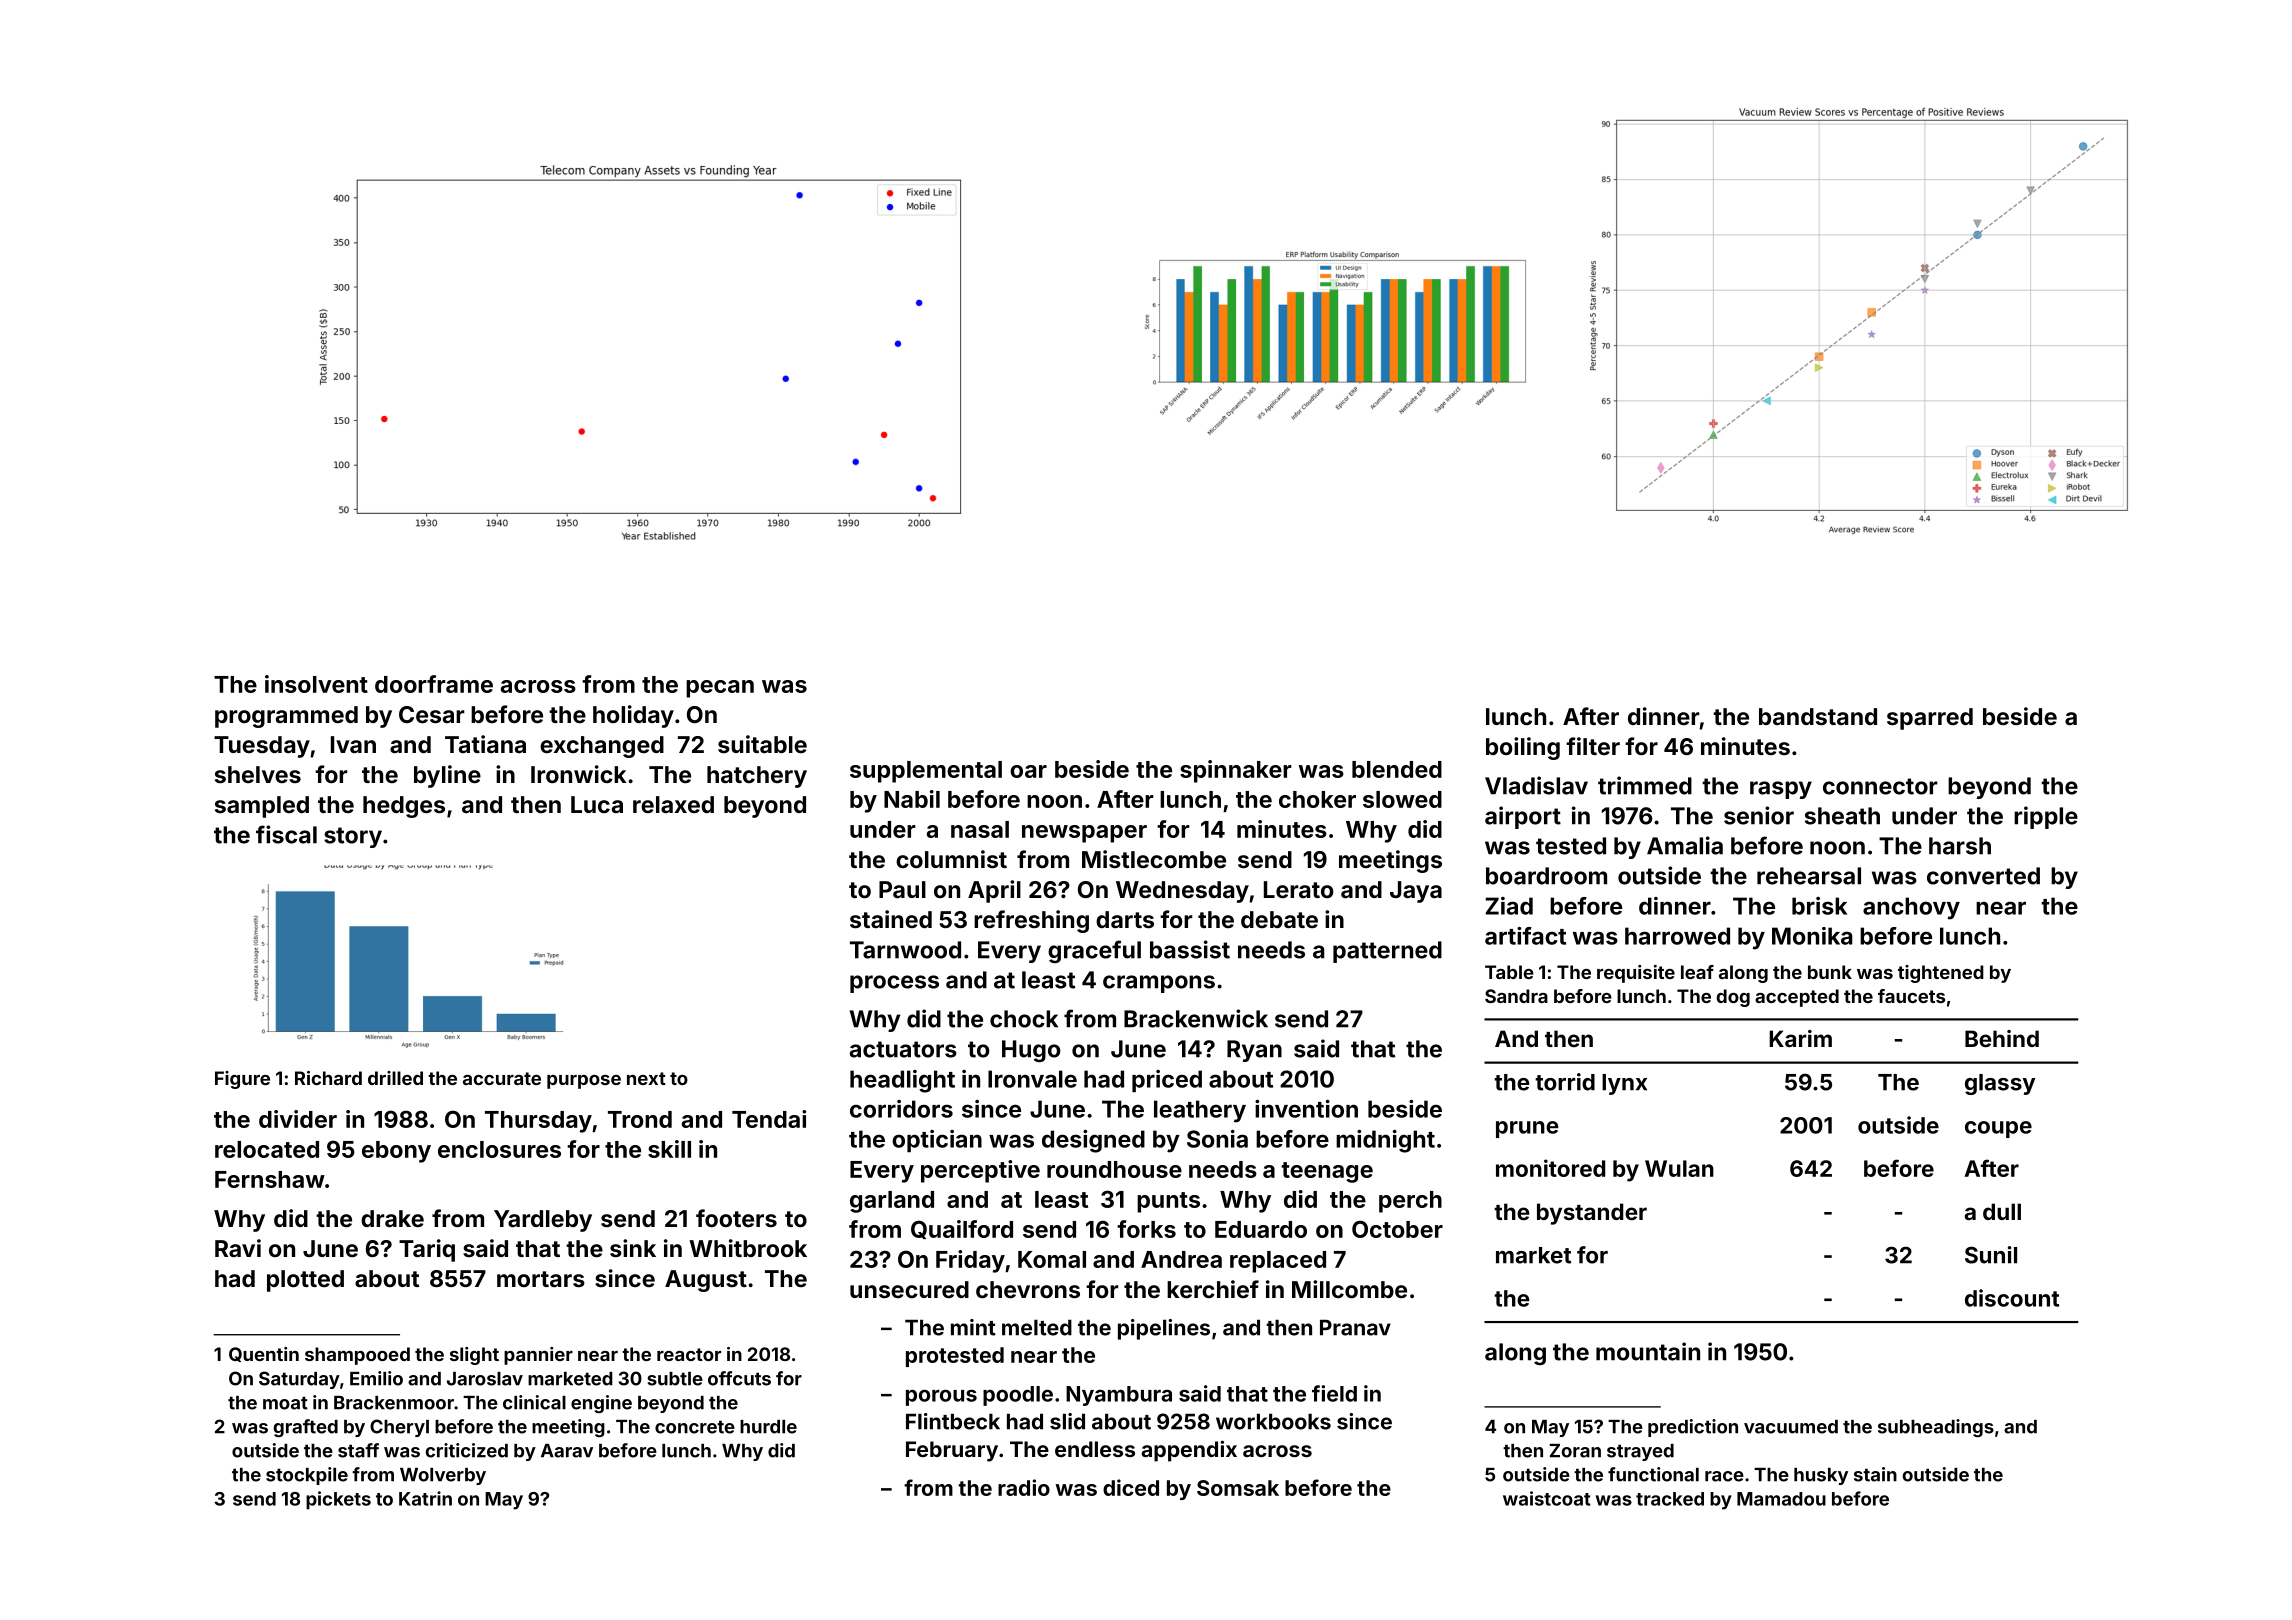 The height and width of the document is (1620, 2292). Describe the element at coordinates (338, 1500) in the document. I see `pickets` at that location.
